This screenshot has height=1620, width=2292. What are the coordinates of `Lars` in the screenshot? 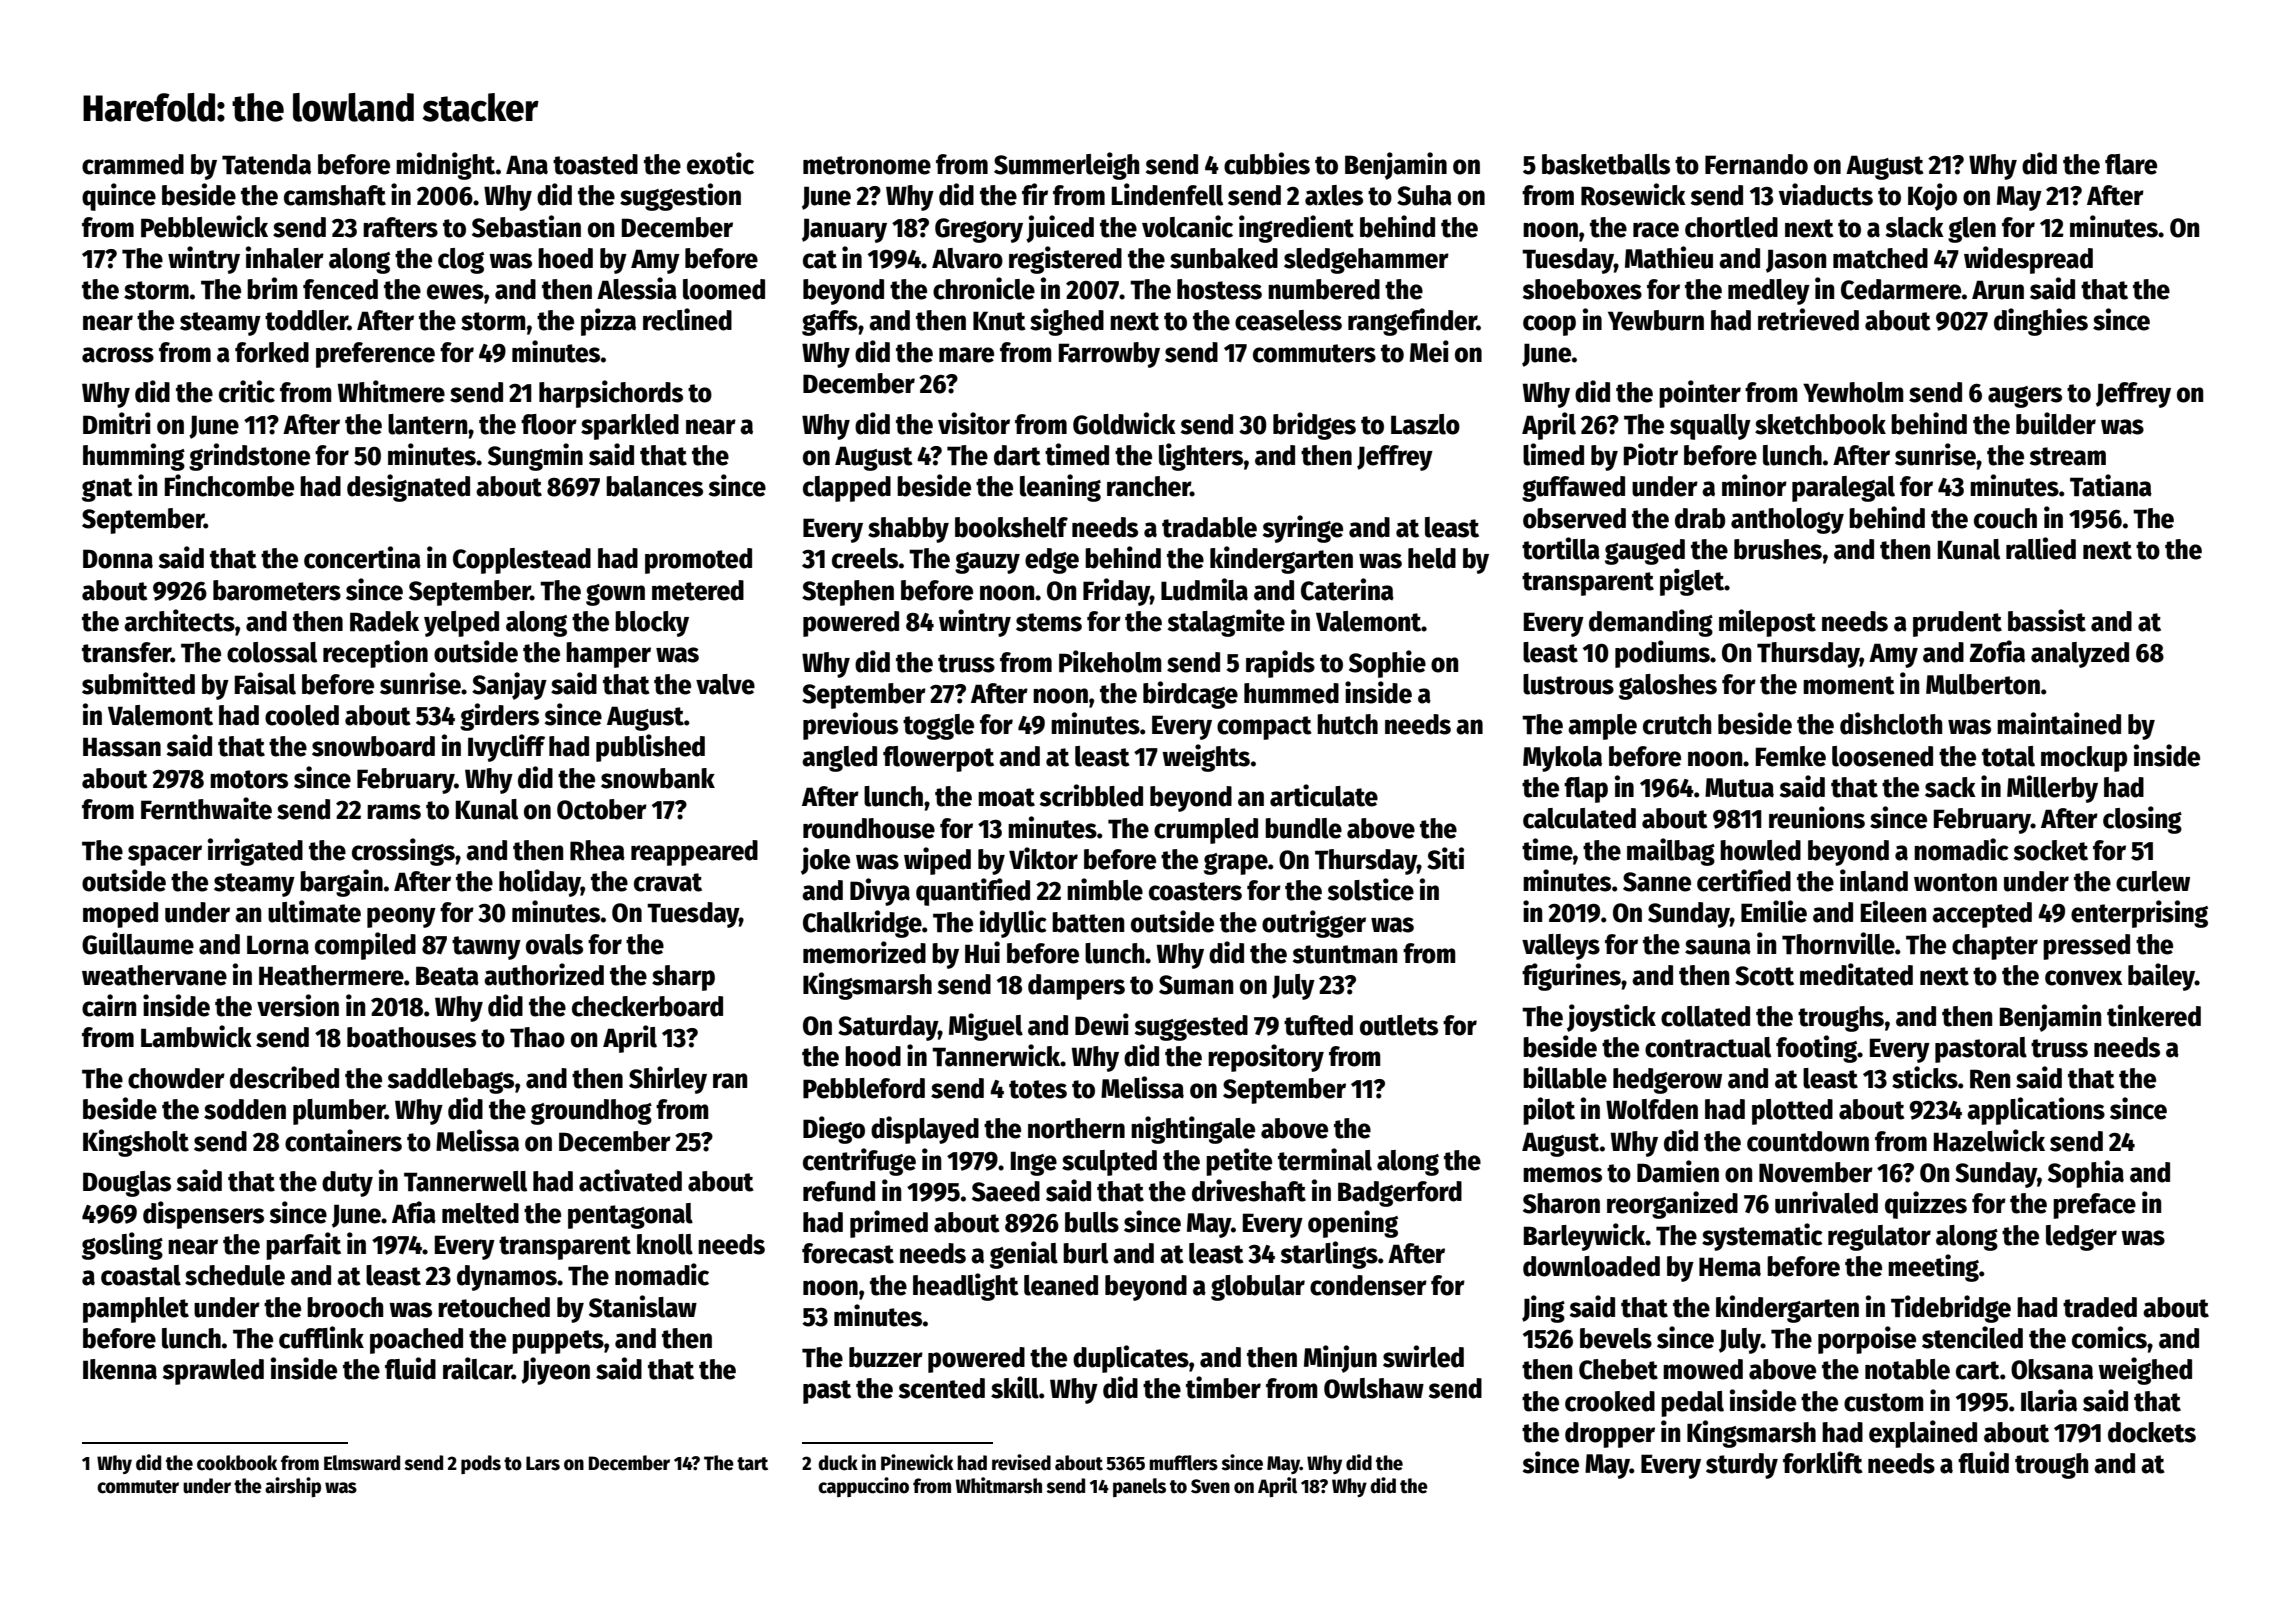 It's located at (543, 1463).
